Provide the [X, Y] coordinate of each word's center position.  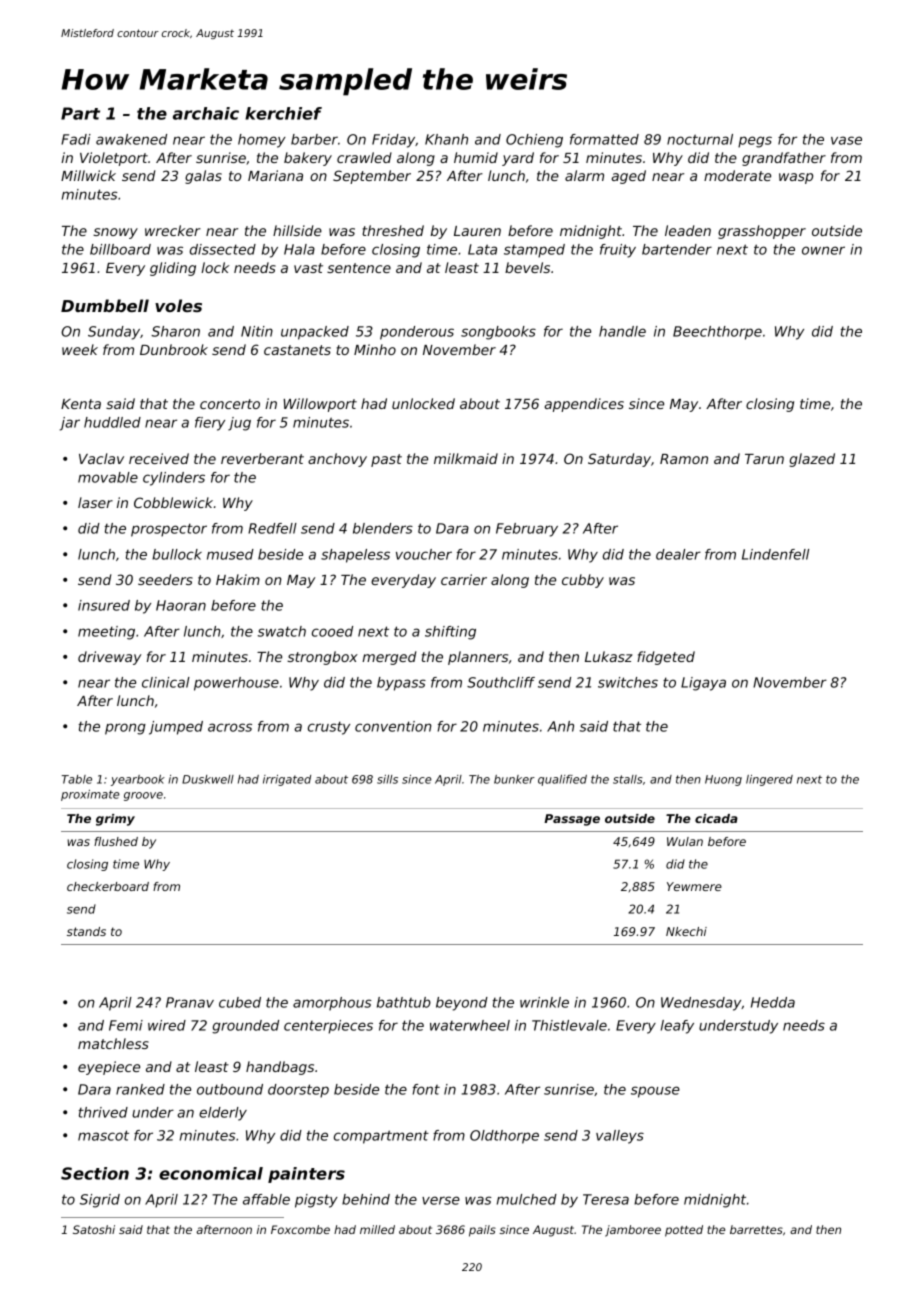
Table [77, 779]
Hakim [238, 579]
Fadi [76, 139]
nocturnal [700, 139]
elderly [223, 1114]
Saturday [619, 460]
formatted [604, 139]
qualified [562, 780]
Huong [723, 780]
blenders [383, 528]
